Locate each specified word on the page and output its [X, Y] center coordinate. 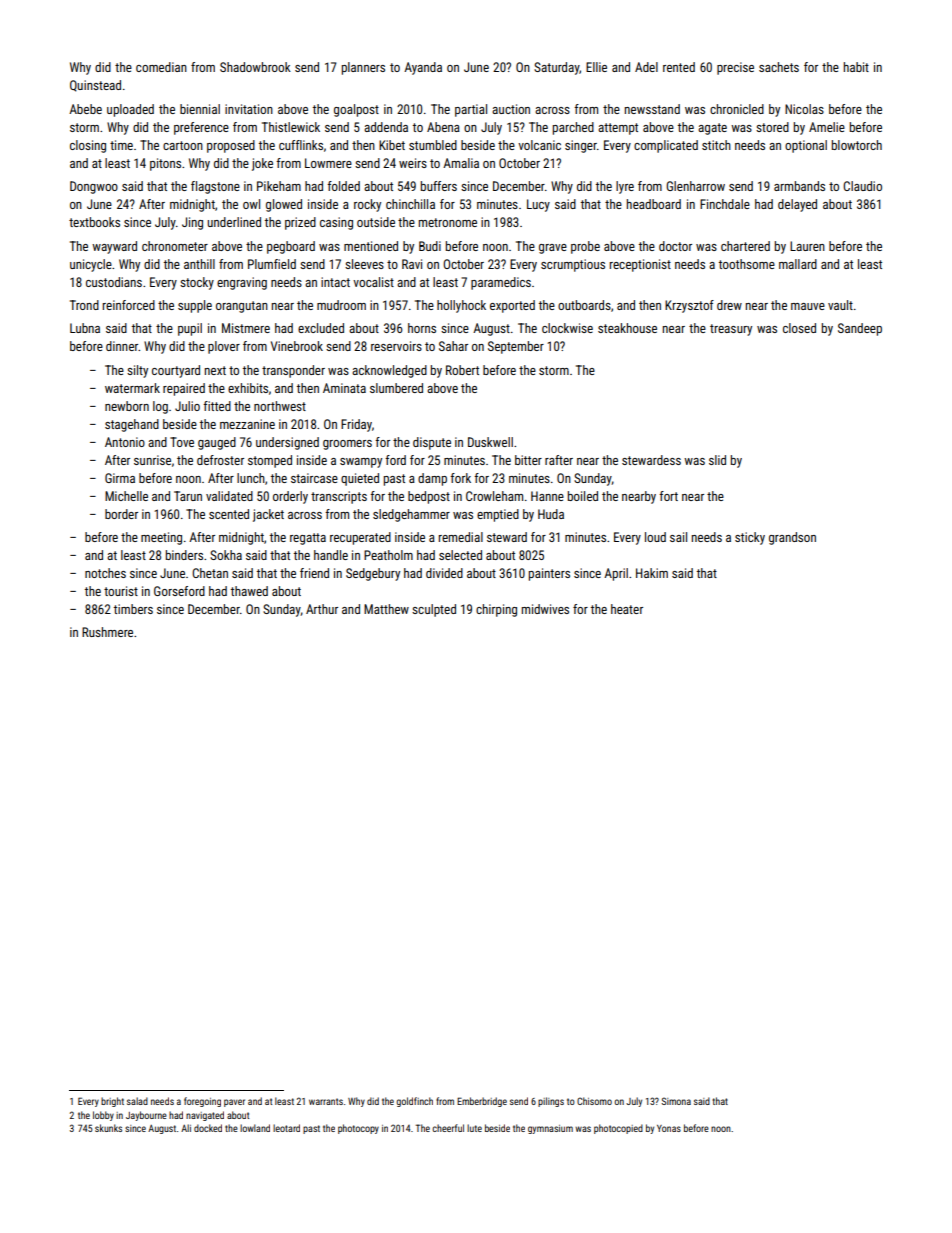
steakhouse [627, 328]
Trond [84, 305]
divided [444, 573]
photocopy [358, 1129]
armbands [799, 186]
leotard [286, 1128]
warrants [326, 1101]
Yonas [669, 1128]
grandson [792, 538]
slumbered [396, 388]
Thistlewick [291, 127]
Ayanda [423, 68]
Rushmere [107, 632]
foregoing [202, 1102]
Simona [676, 1101]
